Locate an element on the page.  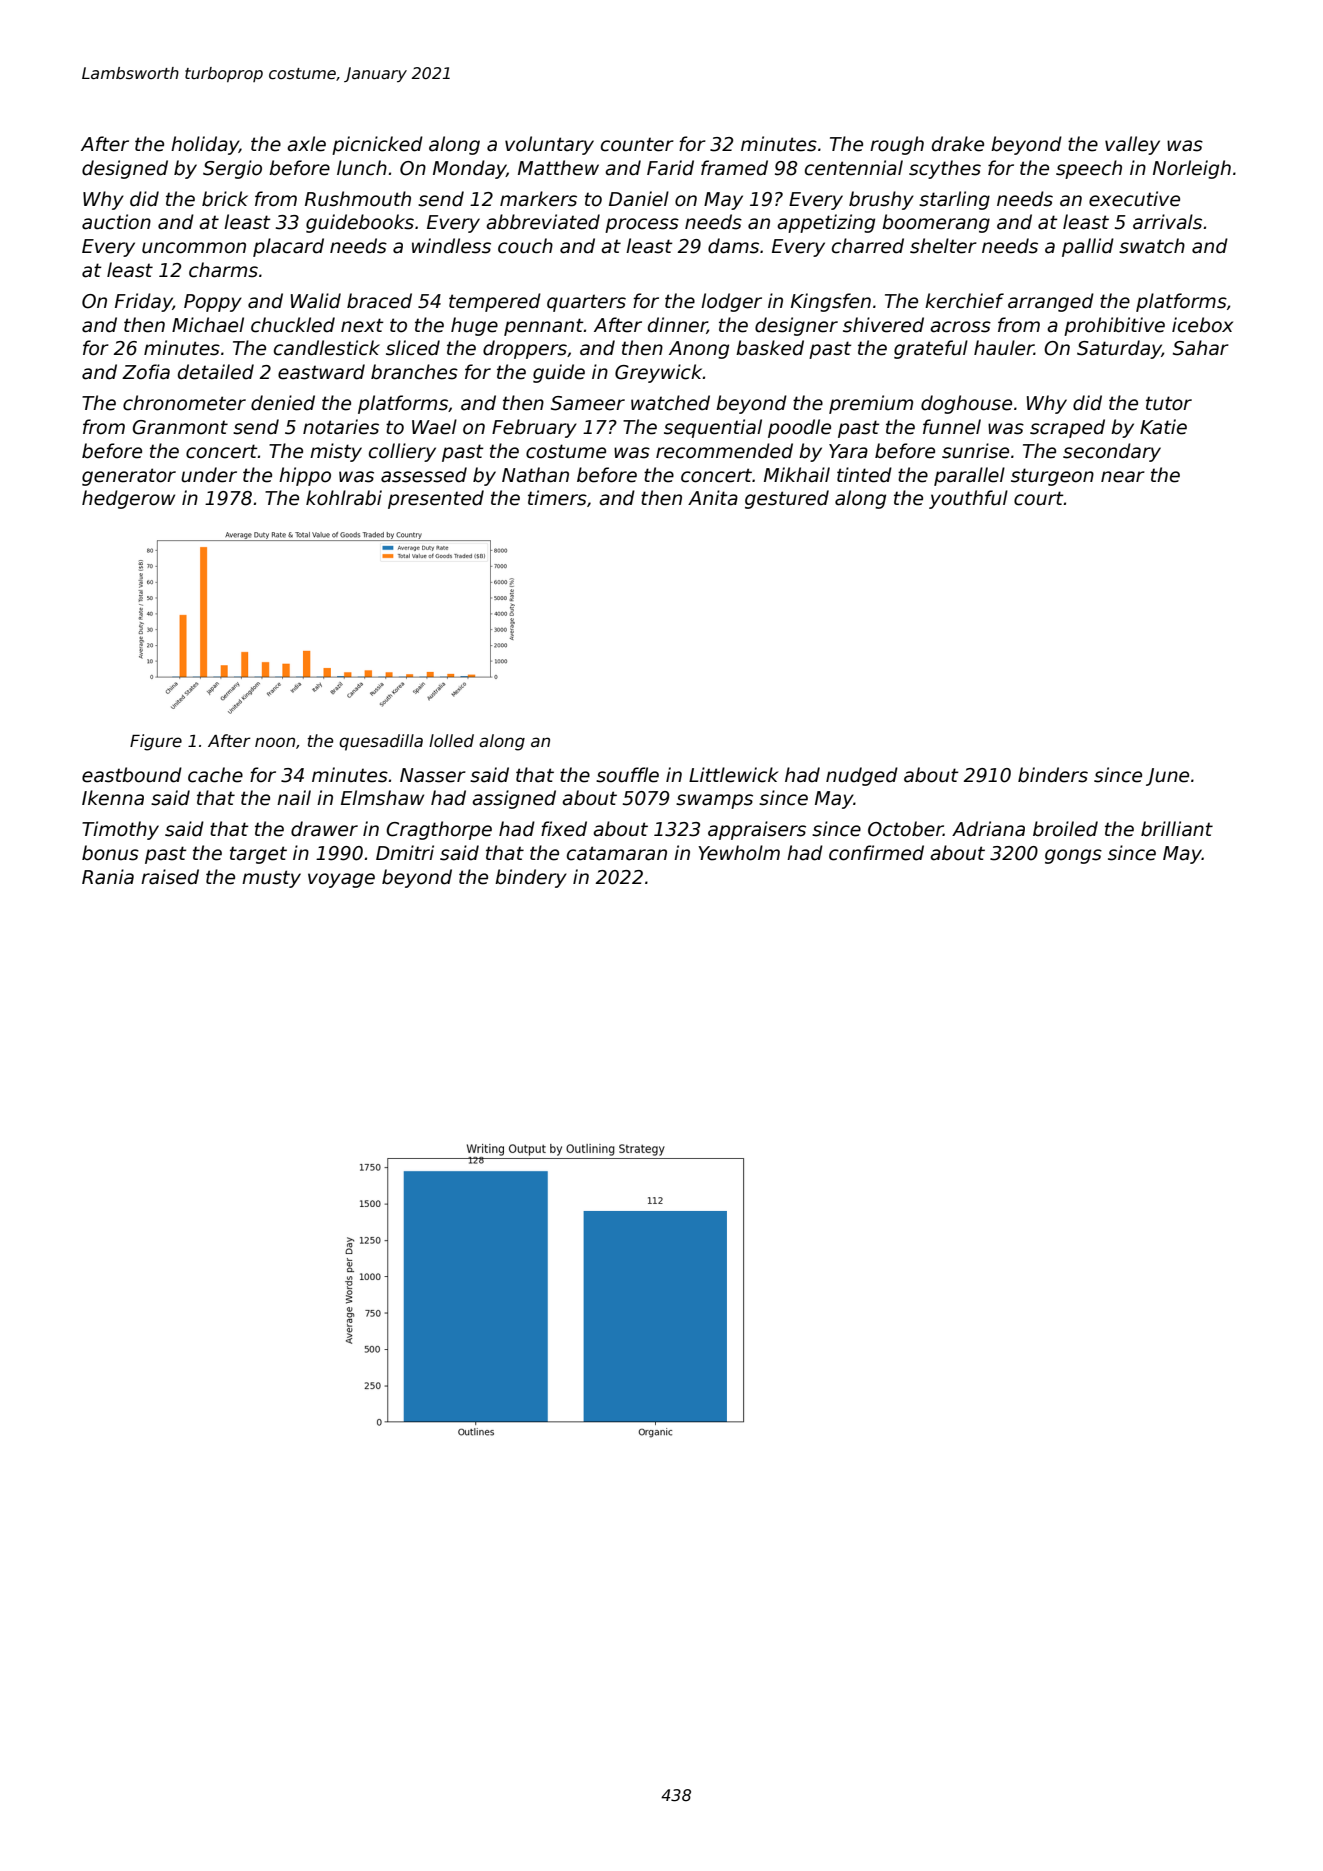
Anong is located at coordinates (699, 350).
